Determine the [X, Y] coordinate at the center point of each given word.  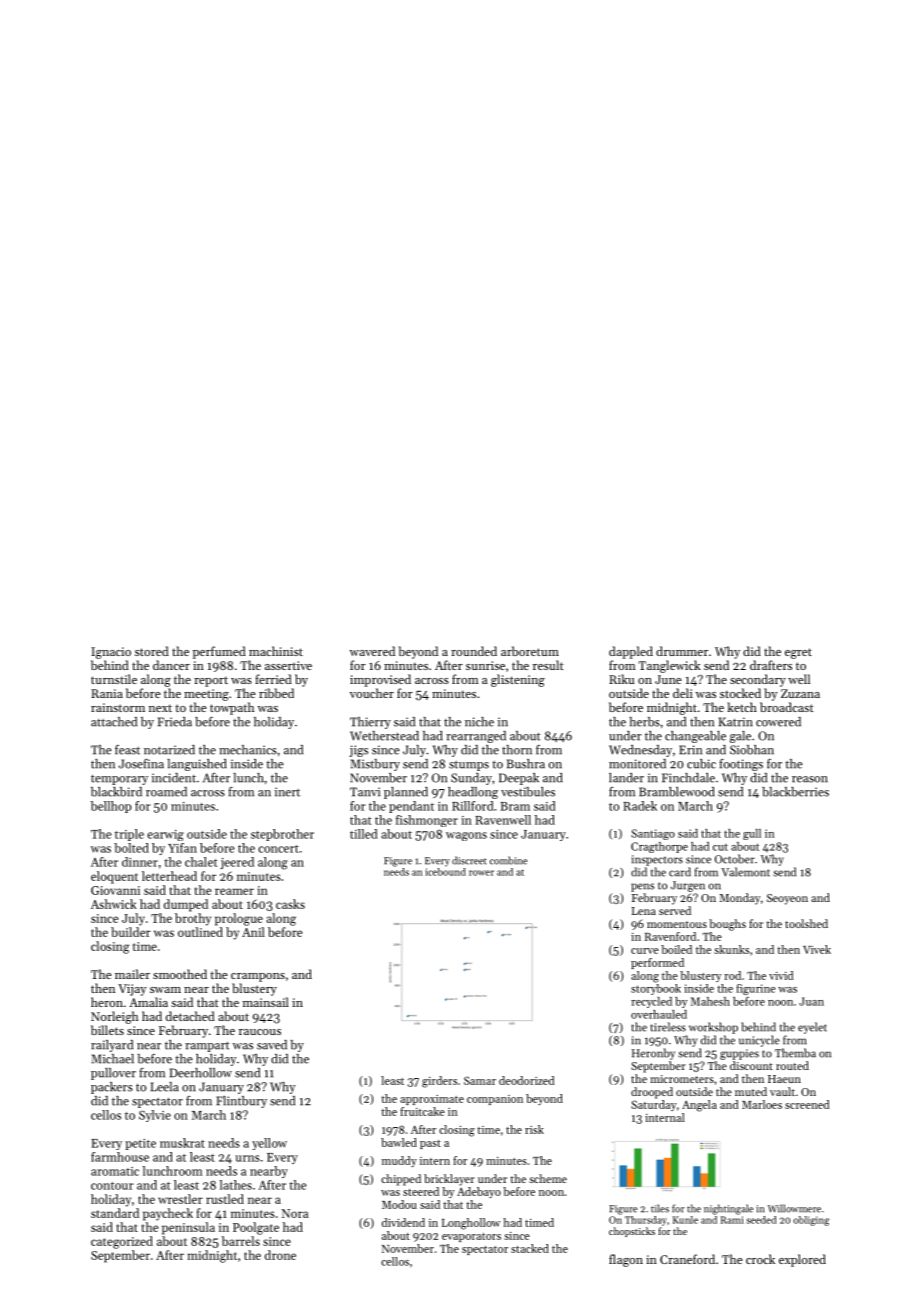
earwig [165, 835]
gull [752, 834]
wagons [466, 836]
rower [481, 873]
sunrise [485, 665]
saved [272, 1045]
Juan [811, 1001]
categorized [122, 1242]
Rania [107, 693]
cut [720, 847]
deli [683, 693]
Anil [253, 932]
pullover [113, 1074]
